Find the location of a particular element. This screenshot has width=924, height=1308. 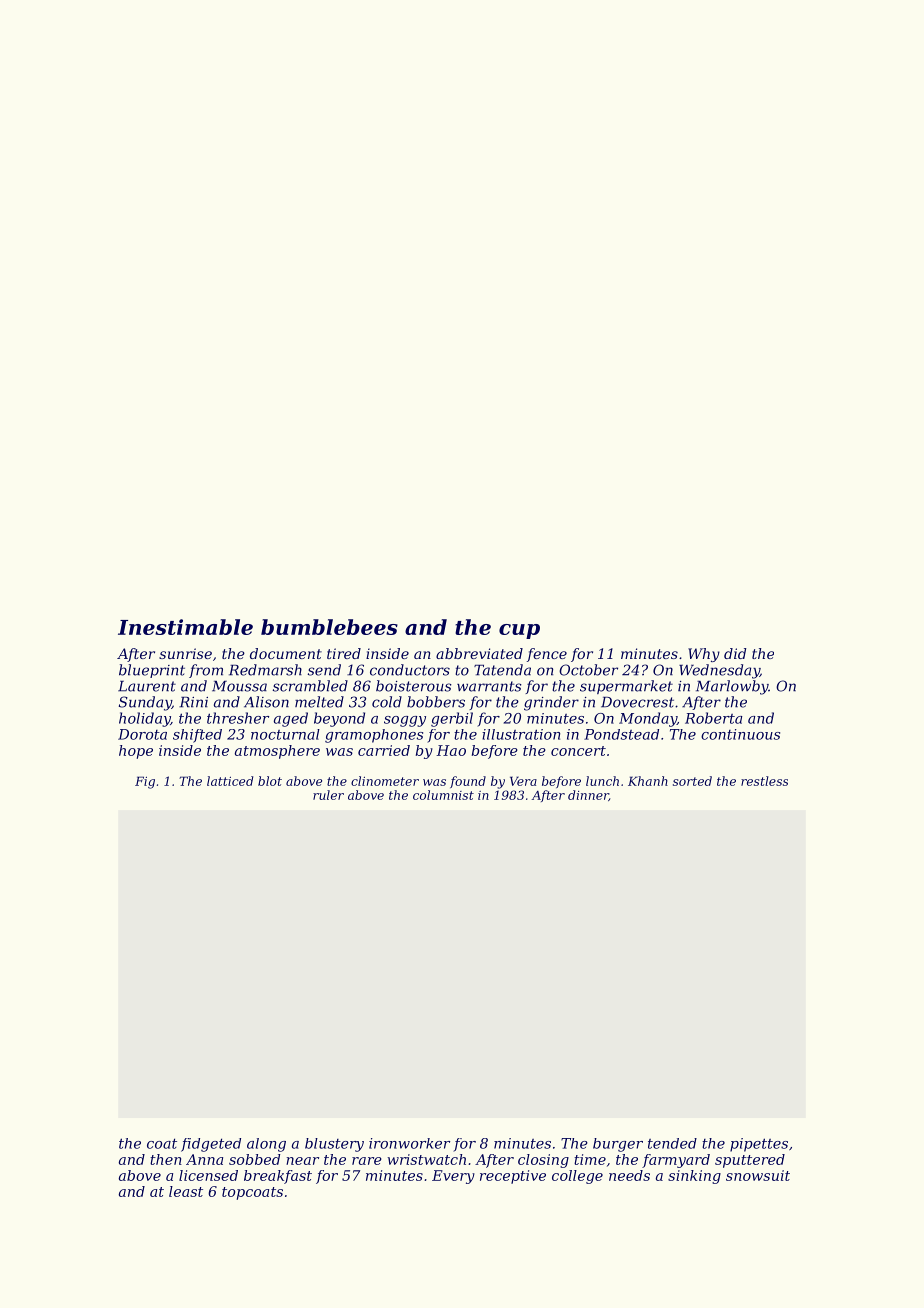

continuous is located at coordinates (740, 734).
